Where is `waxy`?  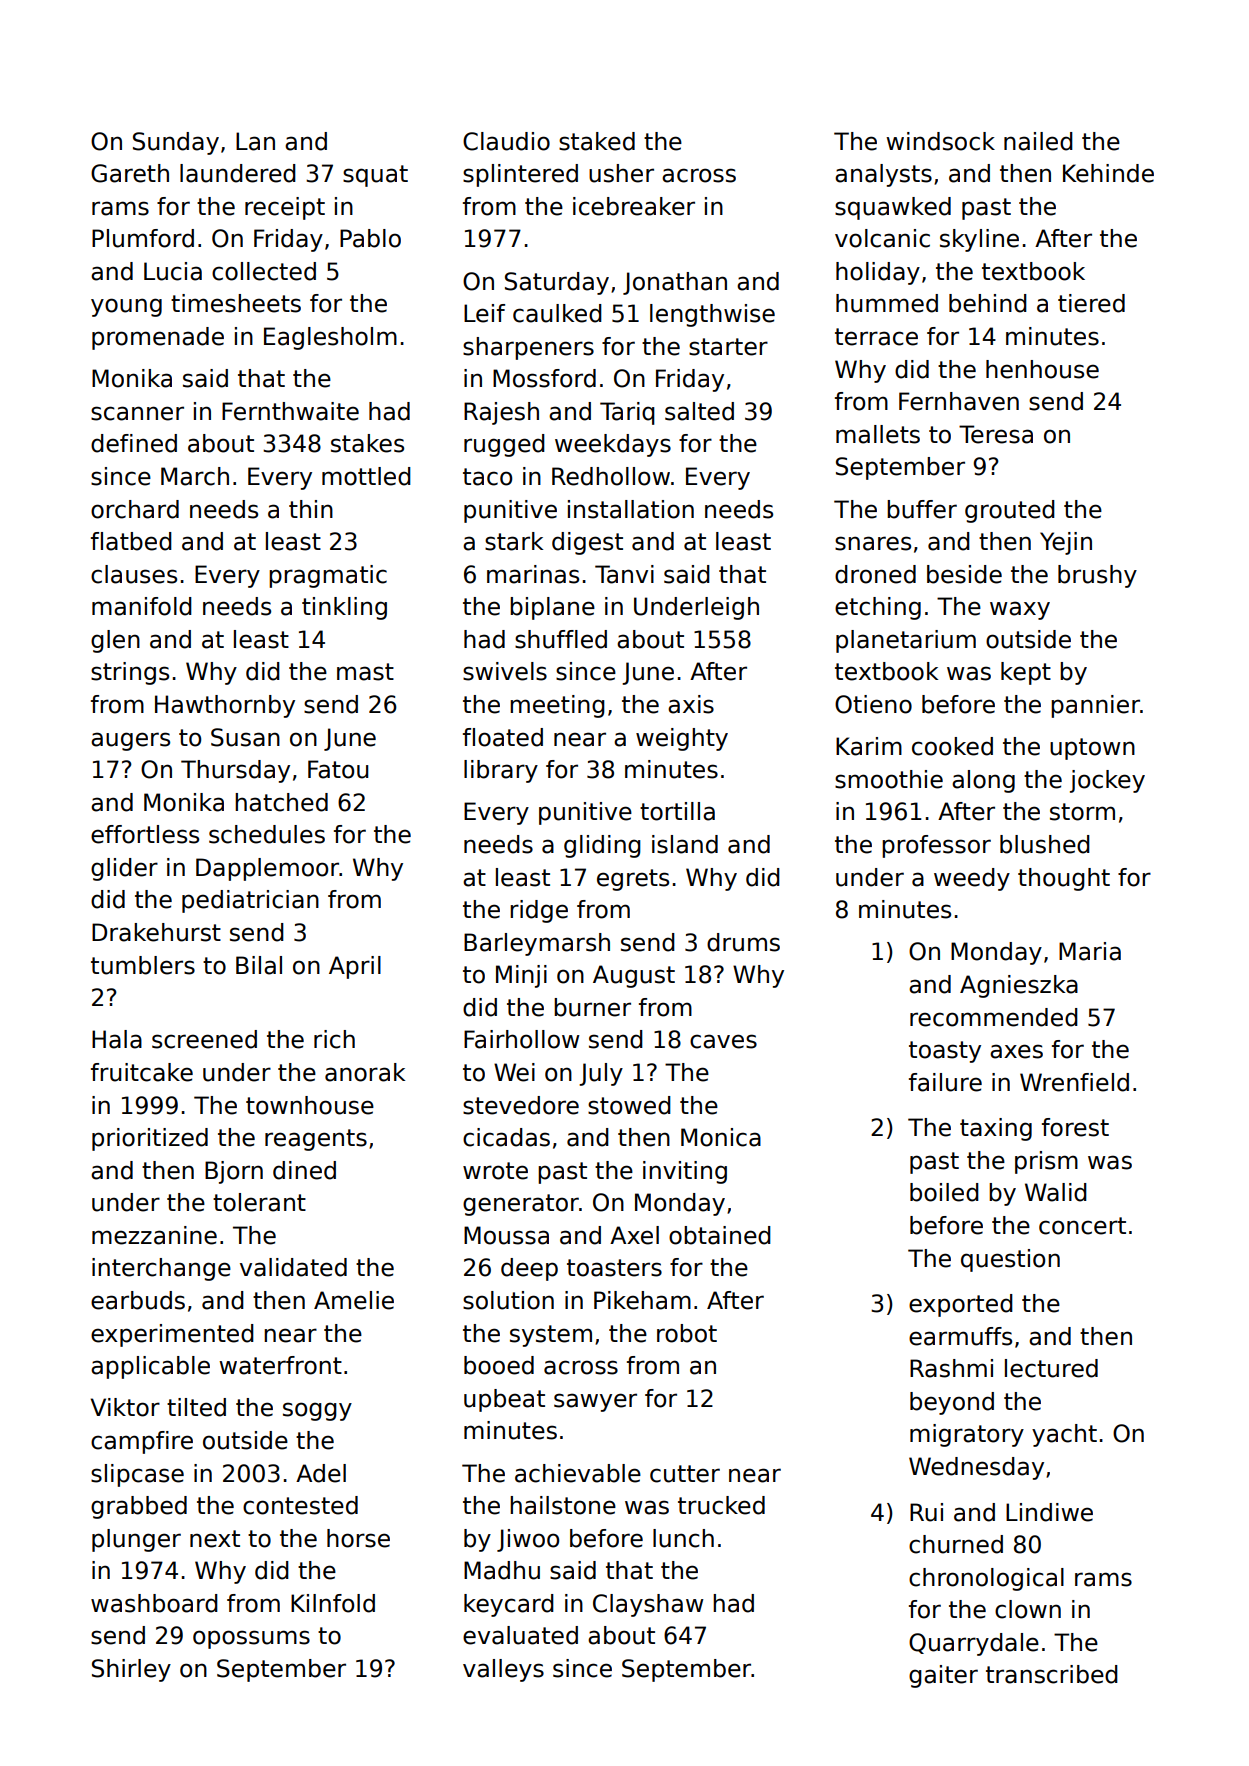
waxy is located at coordinates (1020, 610).
